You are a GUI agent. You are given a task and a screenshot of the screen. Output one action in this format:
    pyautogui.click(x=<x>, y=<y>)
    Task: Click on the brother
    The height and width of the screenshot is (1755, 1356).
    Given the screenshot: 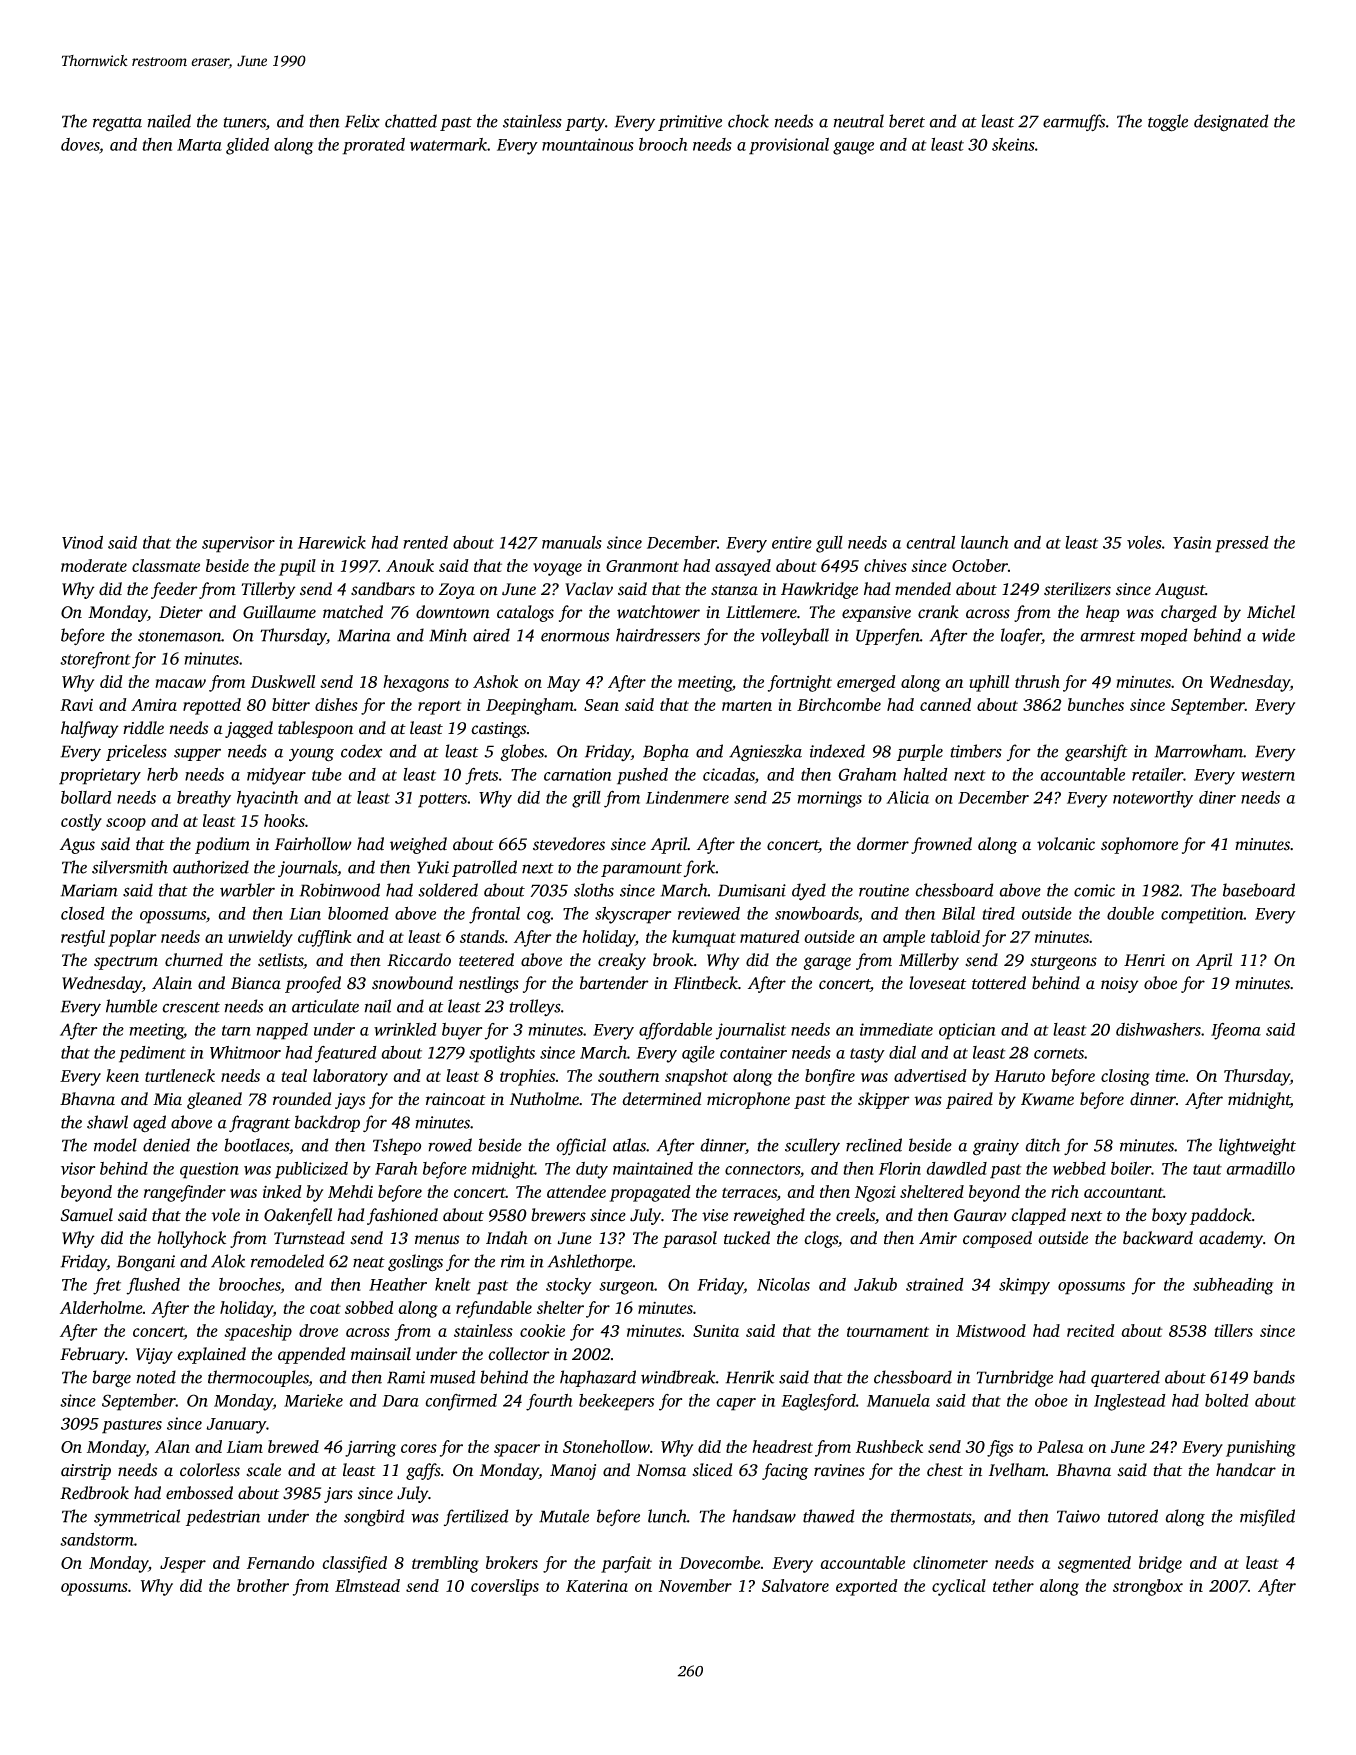 What is the action you would take?
    pyautogui.click(x=263, y=1585)
